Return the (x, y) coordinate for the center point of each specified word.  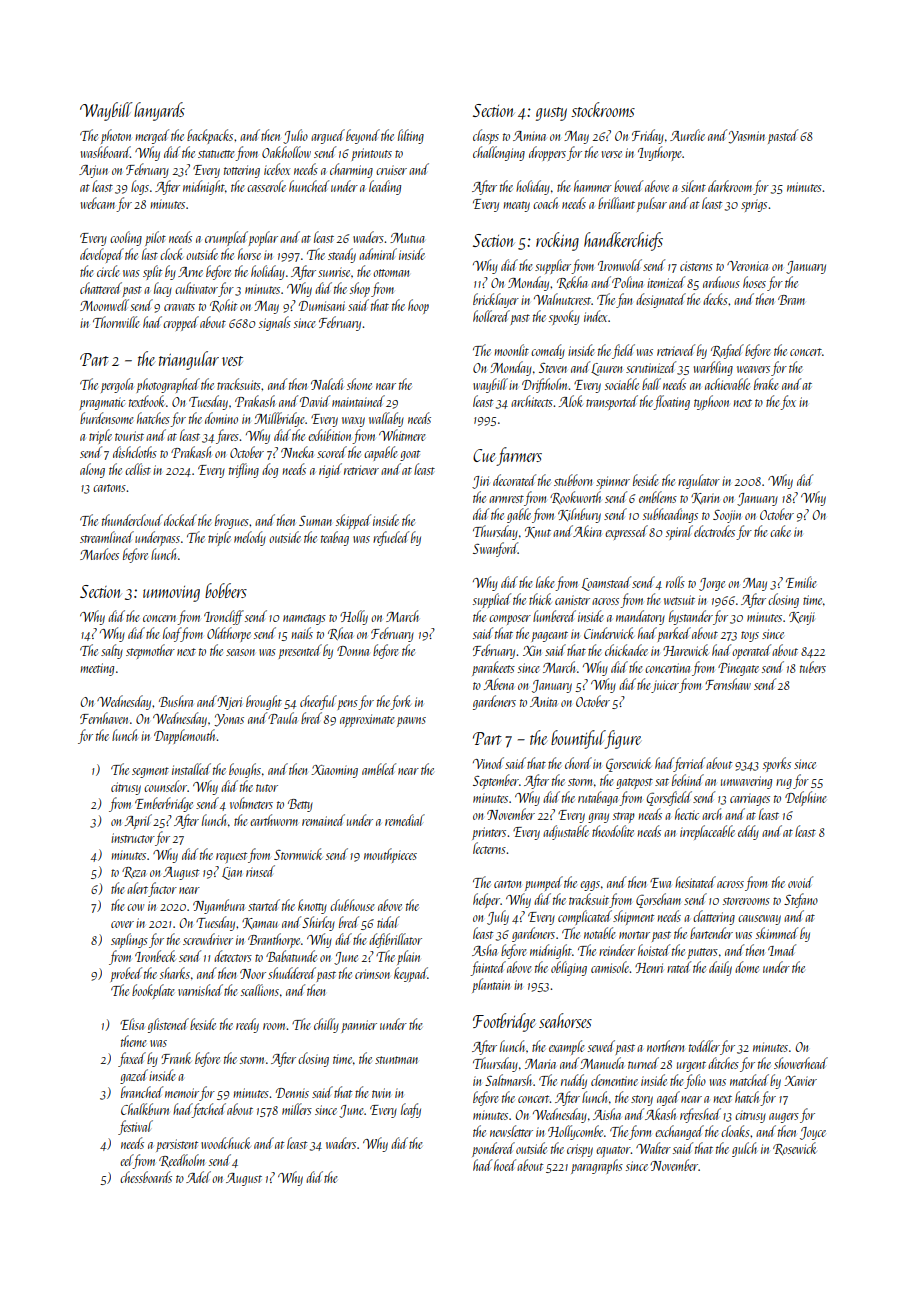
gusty (551, 114)
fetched (209, 1110)
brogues (232, 521)
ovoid (800, 882)
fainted (488, 968)
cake (780, 531)
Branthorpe (274, 940)
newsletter (511, 1131)
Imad (782, 950)
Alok (571, 401)
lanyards (159, 111)
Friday (648, 136)
